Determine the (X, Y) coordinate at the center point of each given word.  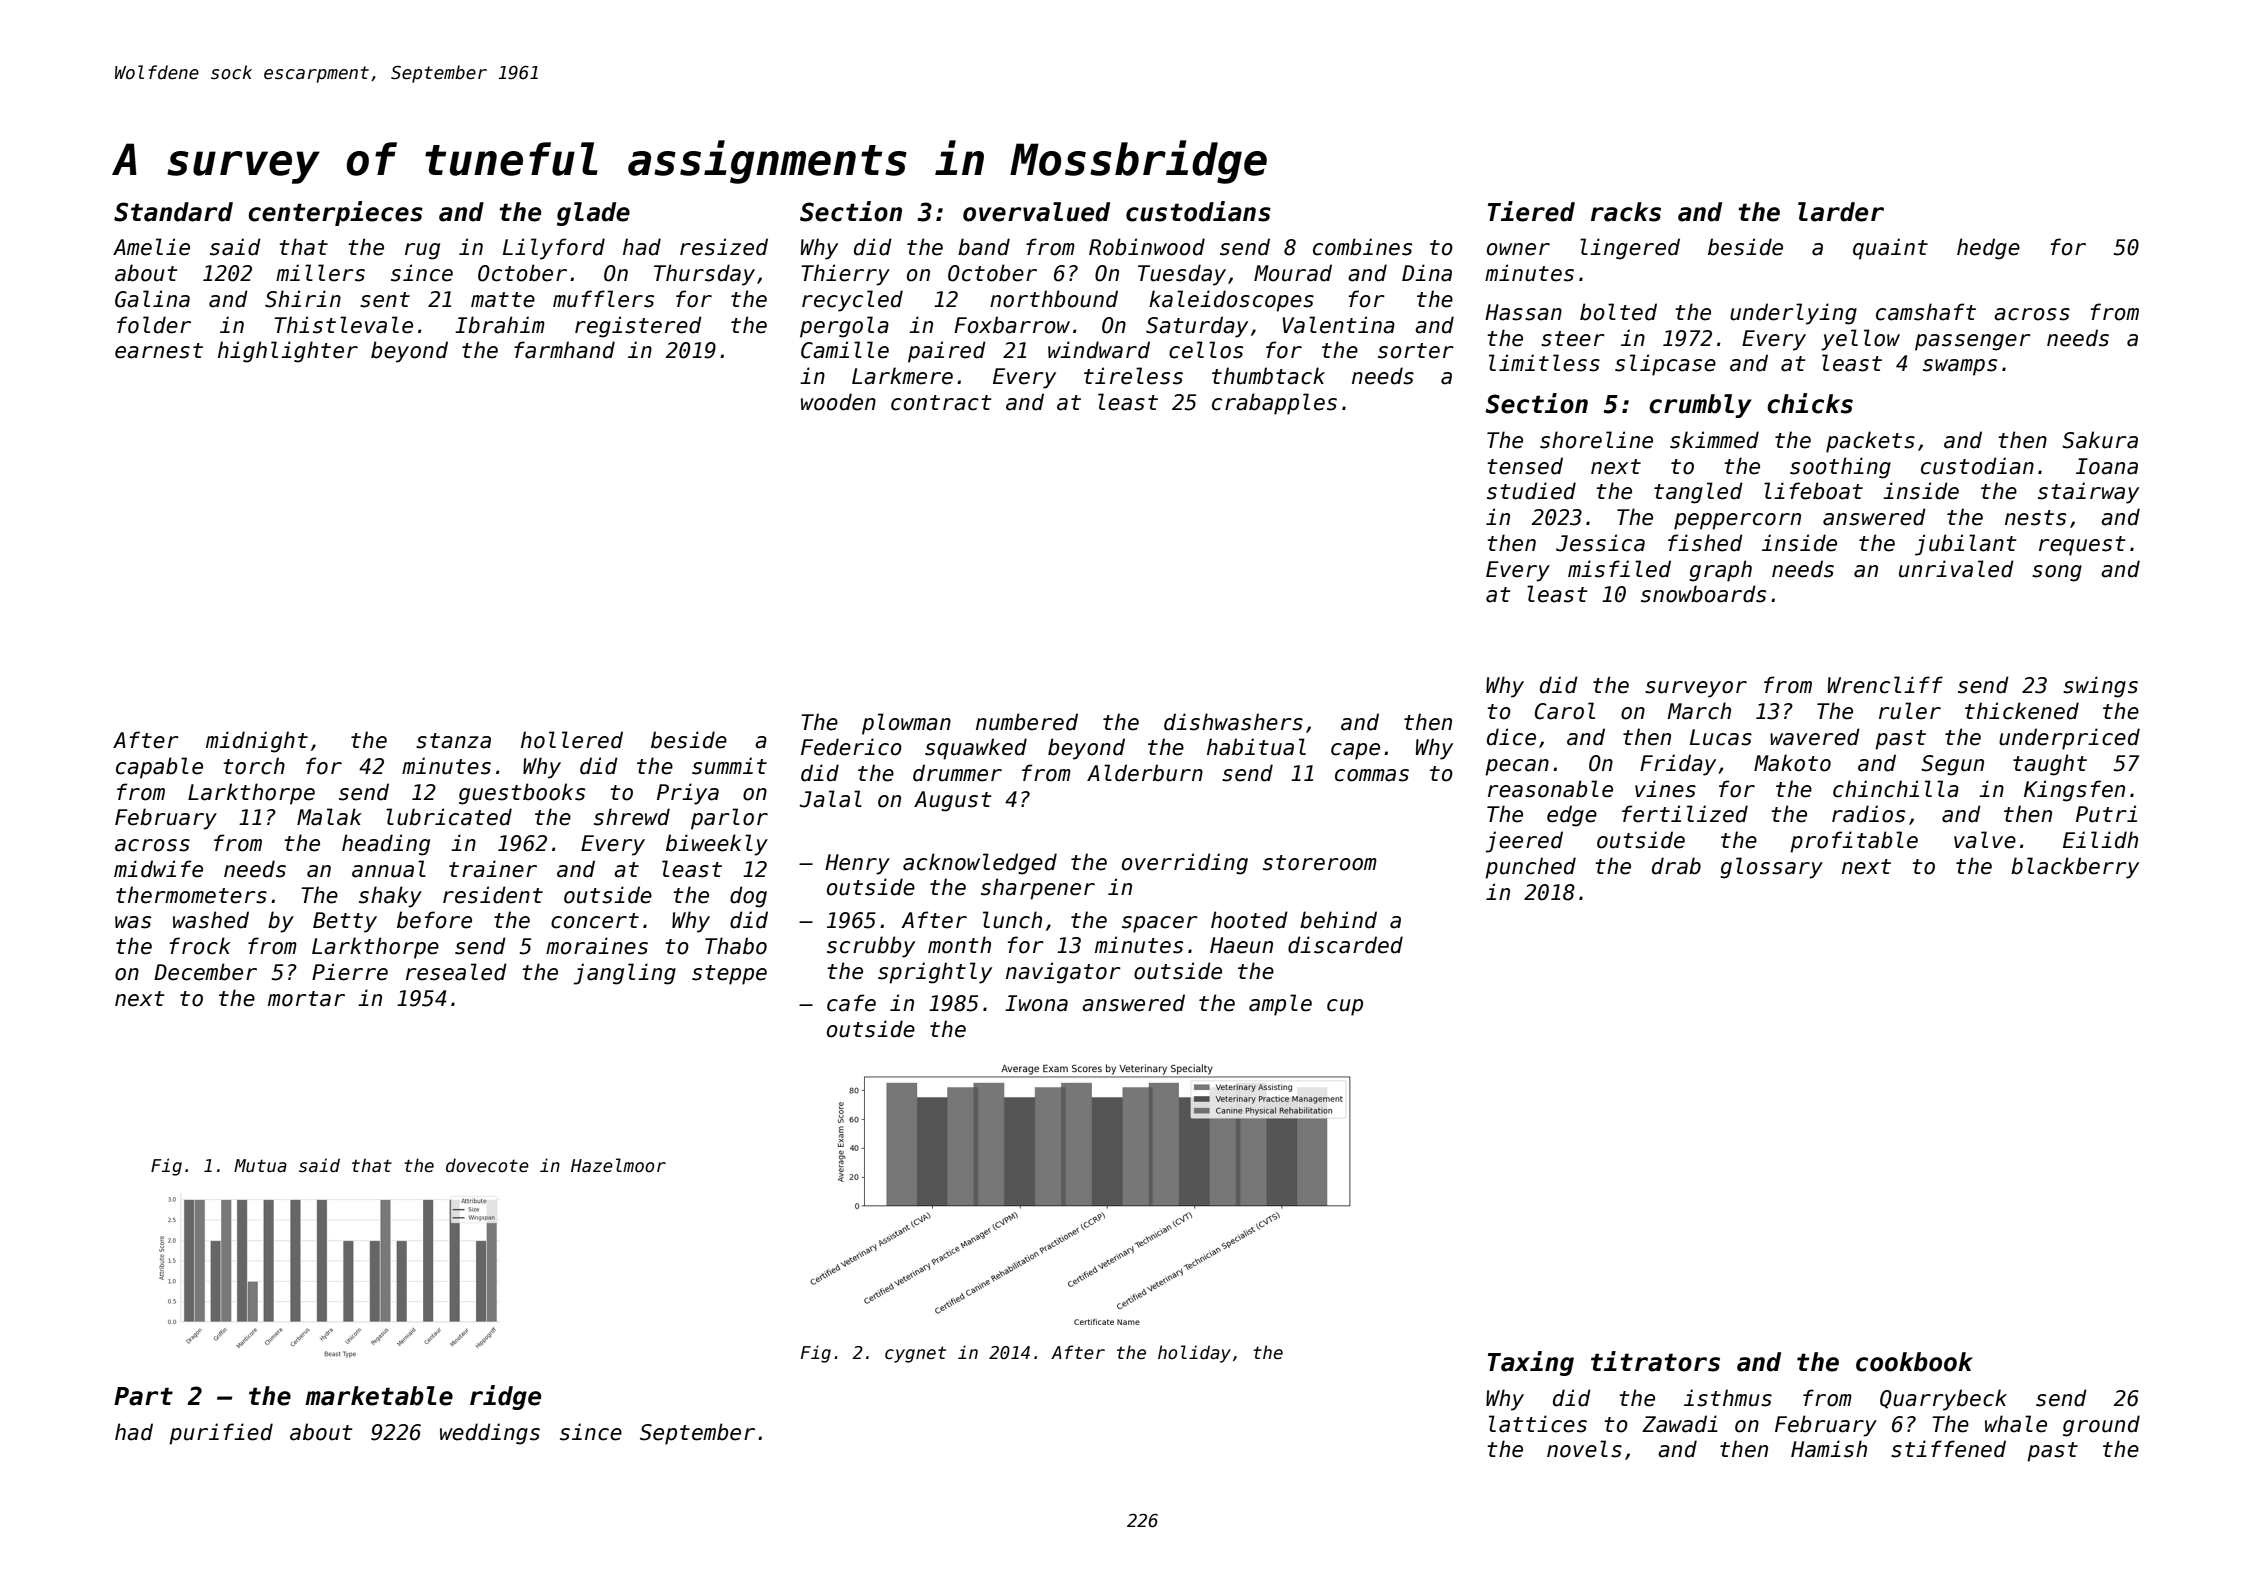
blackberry (2075, 868)
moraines (597, 946)
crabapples (1274, 404)
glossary (1771, 868)
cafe (851, 1003)
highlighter (288, 352)
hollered (572, 740)
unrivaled (1956, 569)
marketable (379, 1396)
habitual (1256, 747)
